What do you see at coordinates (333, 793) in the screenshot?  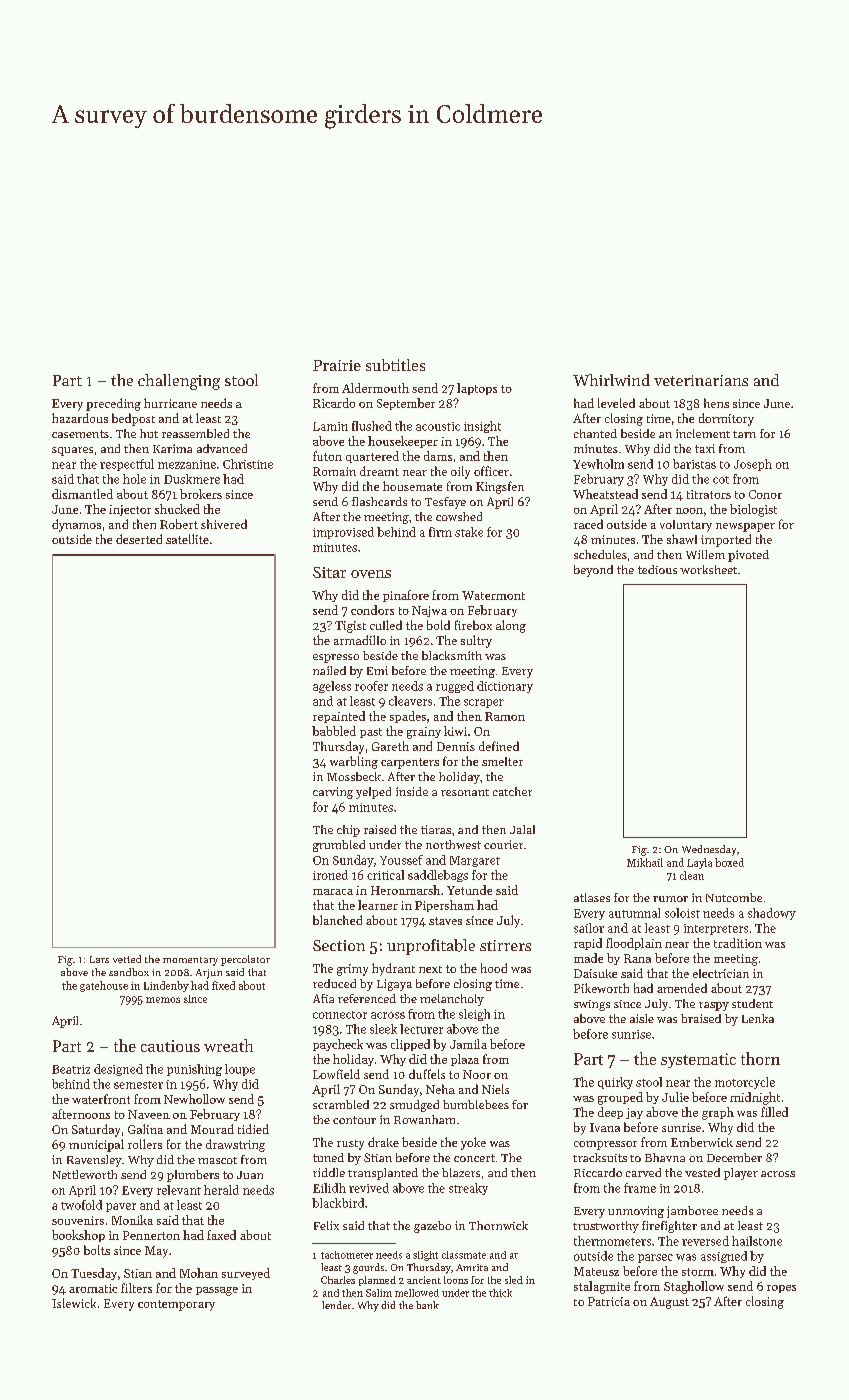 I see `carving` at bounding box center [333, 793].
